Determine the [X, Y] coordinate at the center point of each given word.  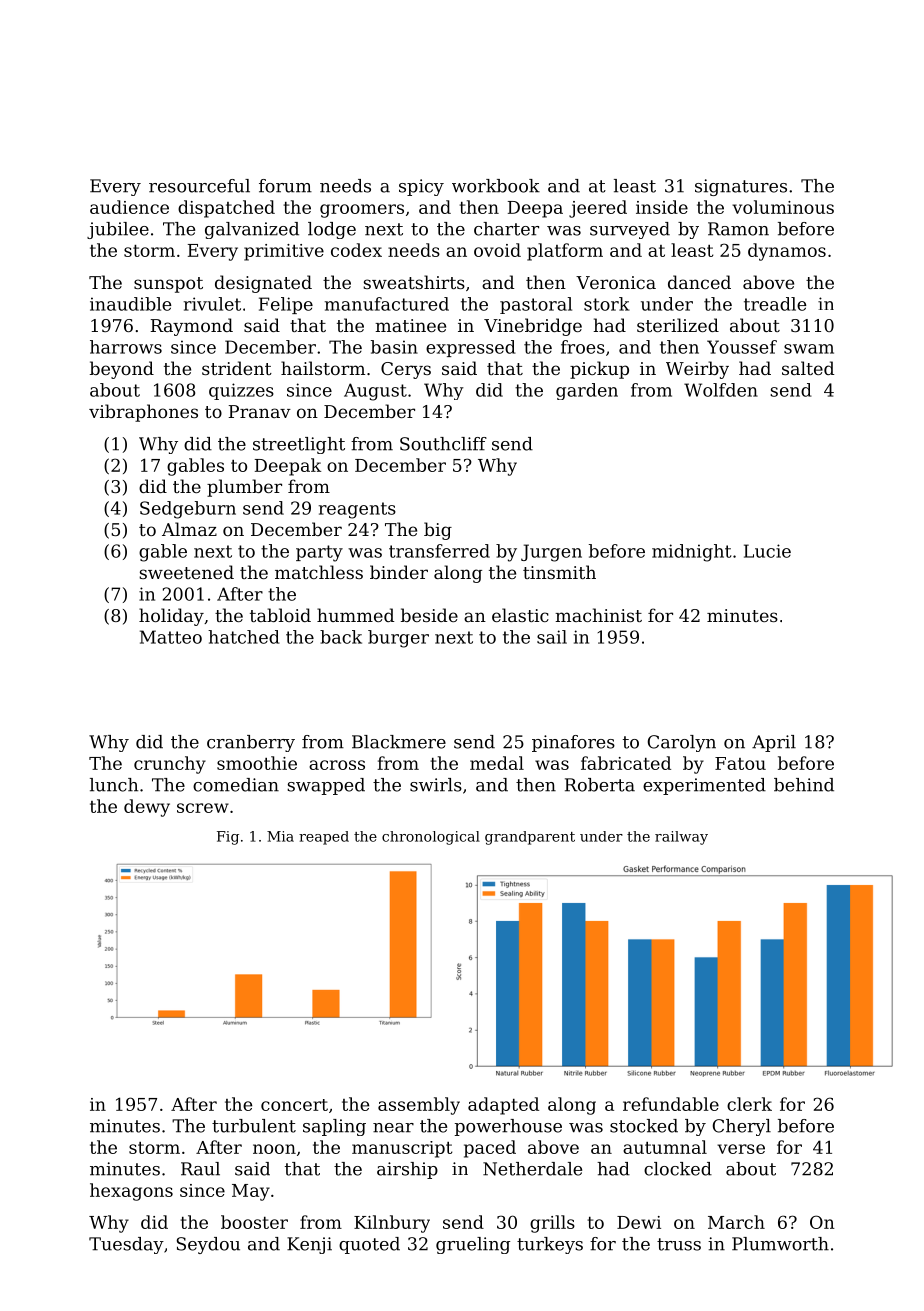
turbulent [254, 1126]
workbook [496, 186]
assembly [419, 1106]
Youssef [742, 347]
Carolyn [682, 743]
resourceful [199, 186]
